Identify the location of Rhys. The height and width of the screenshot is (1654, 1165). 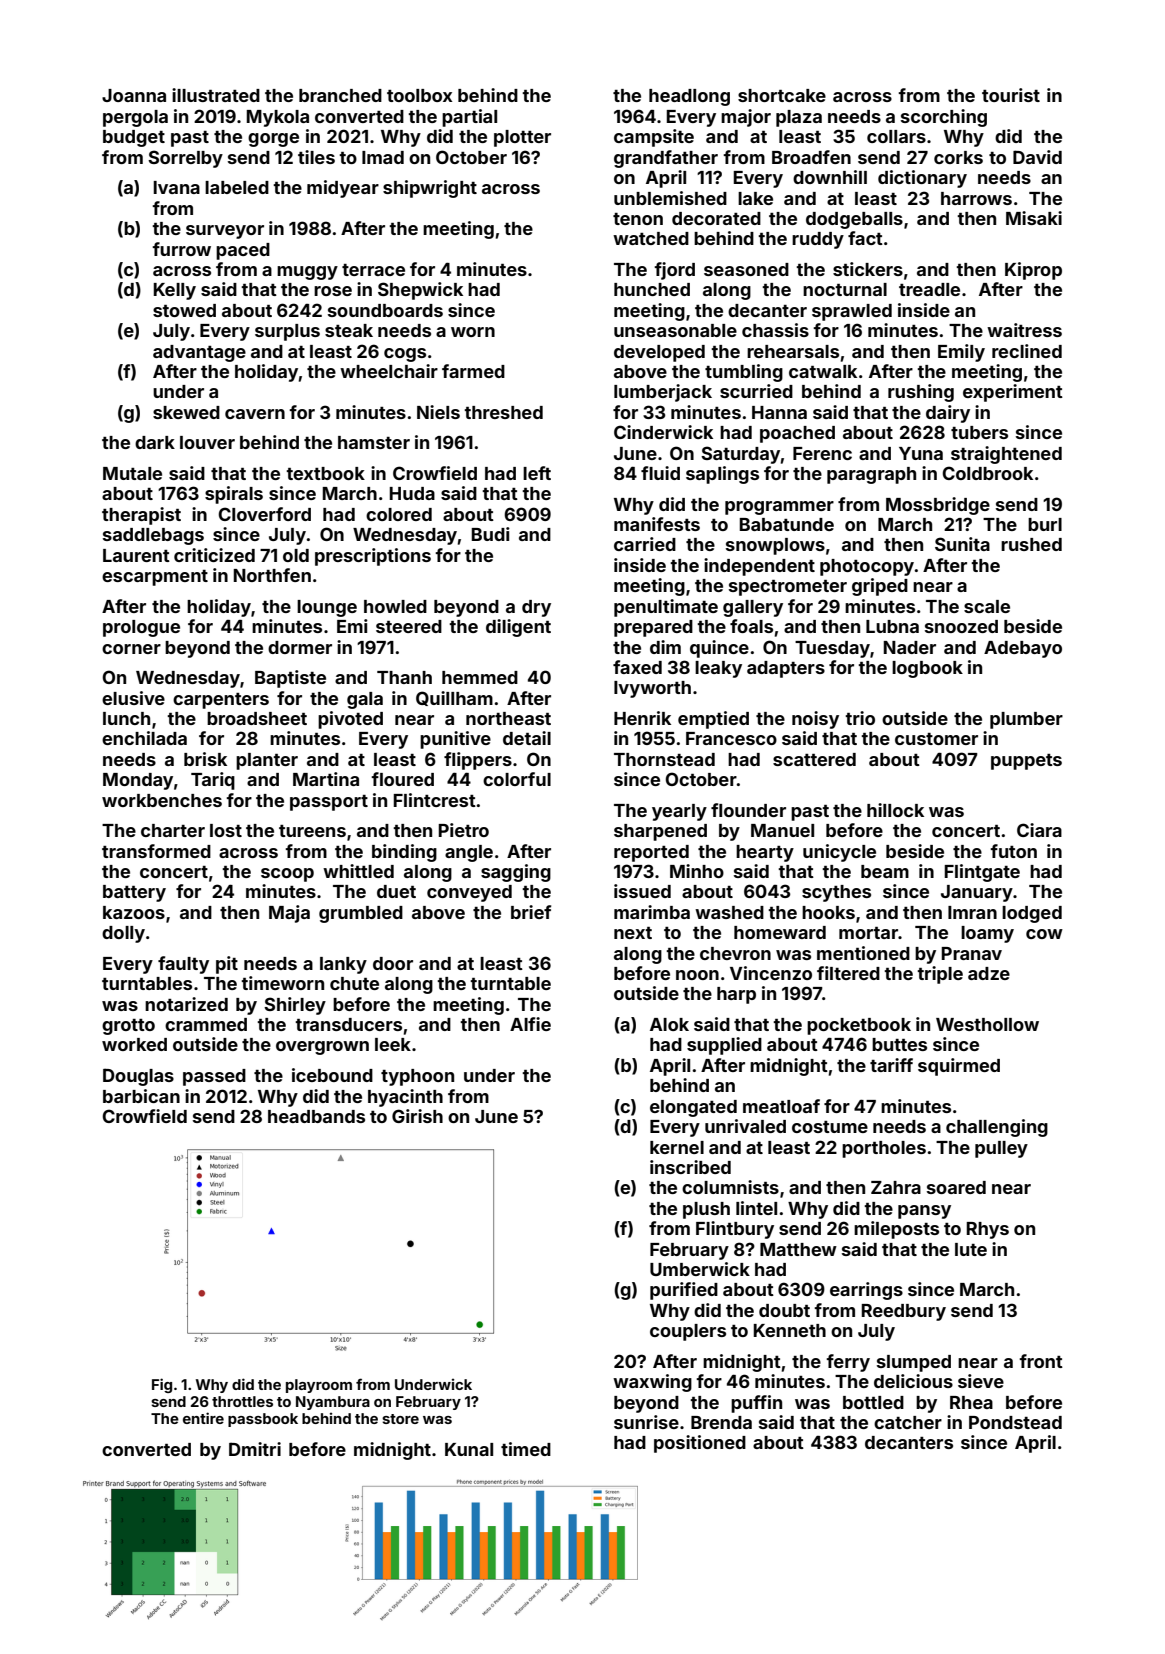
(988, 1230).
